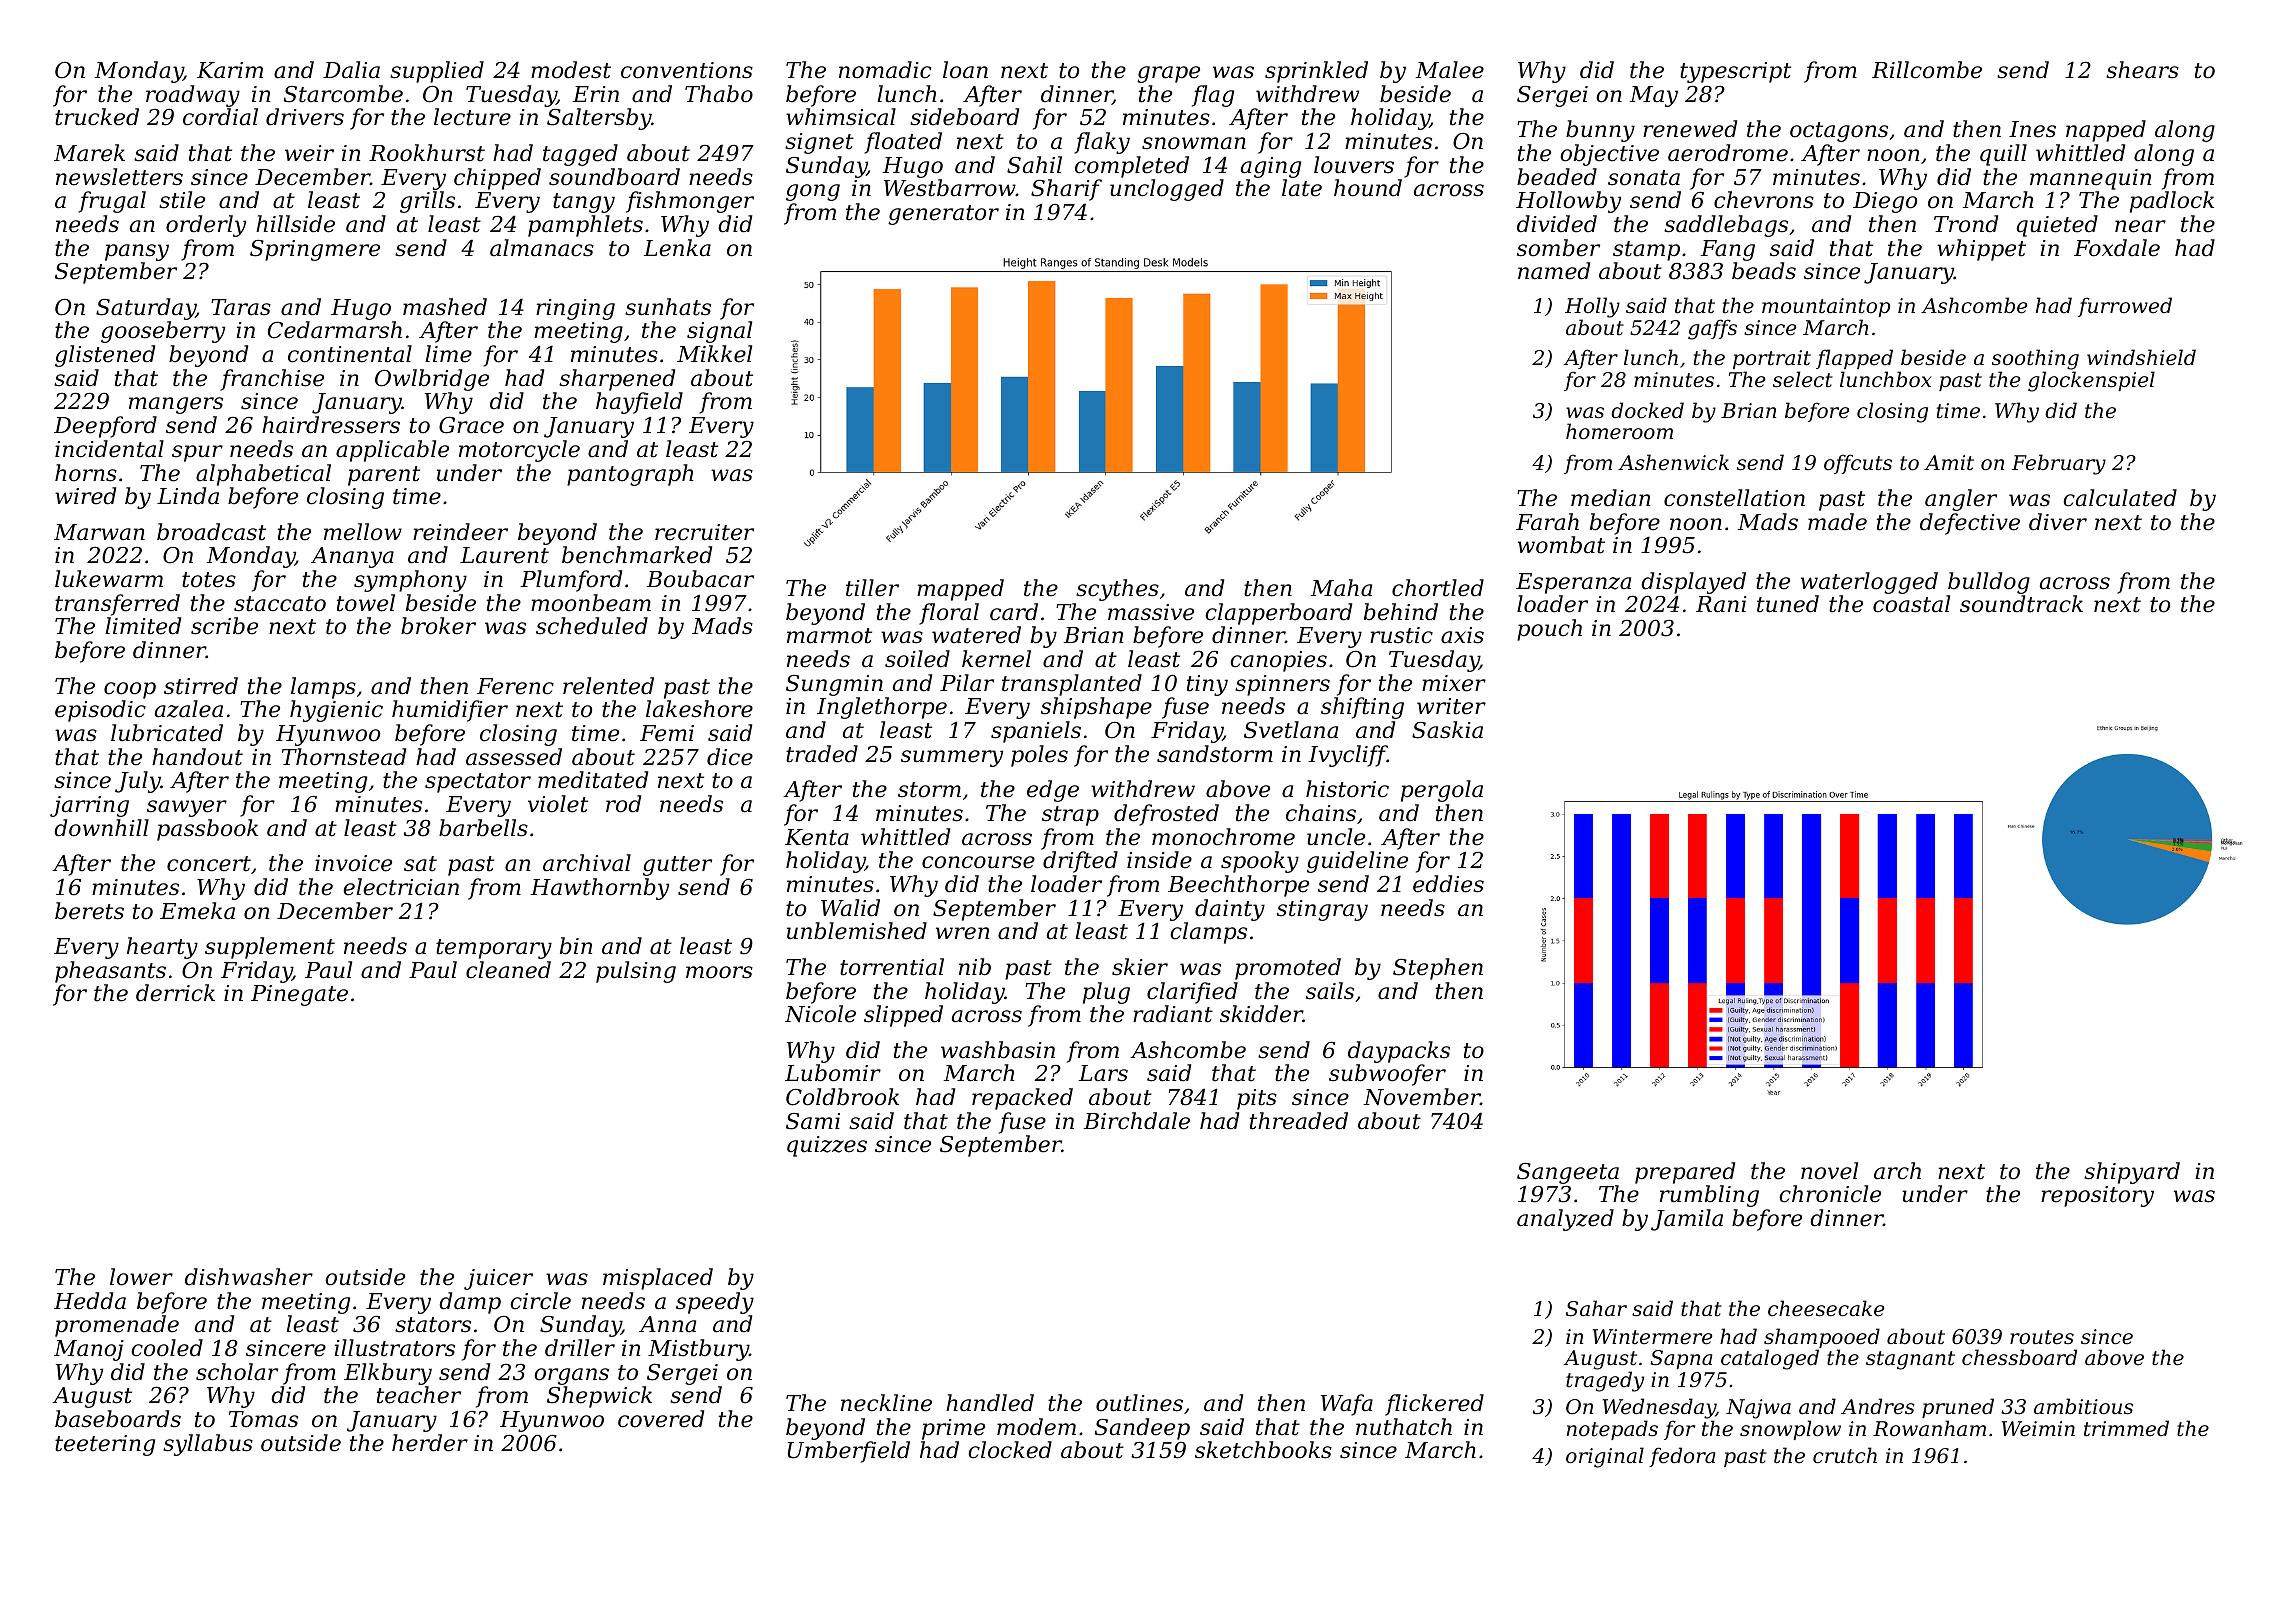  I want to click on glockenspiel, so click(2091, 381).
